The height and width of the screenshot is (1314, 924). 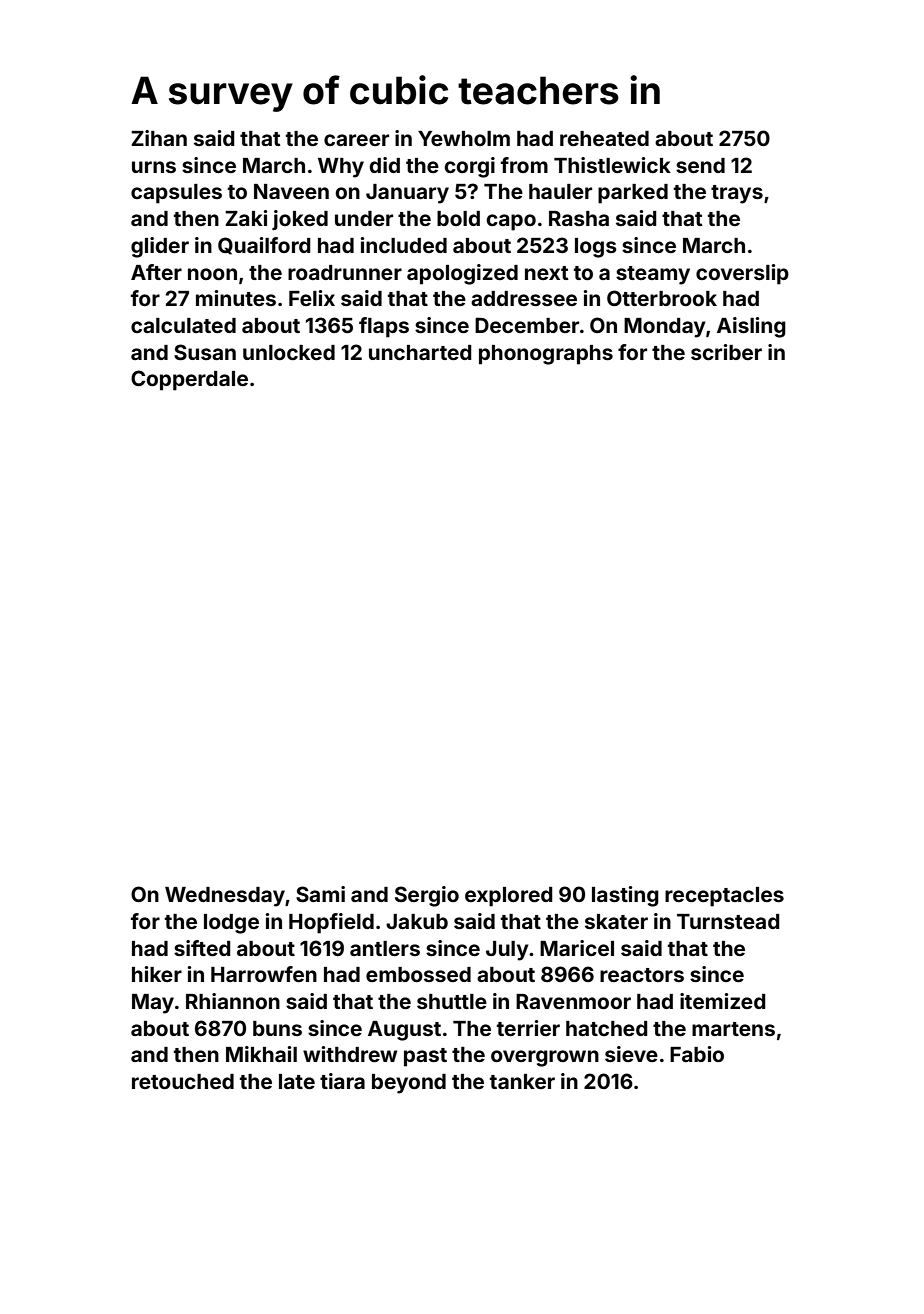 What do you see at coordinates (159, 138) in the screenshot?
I see `Zihan` at bounding box center [159, 138].
